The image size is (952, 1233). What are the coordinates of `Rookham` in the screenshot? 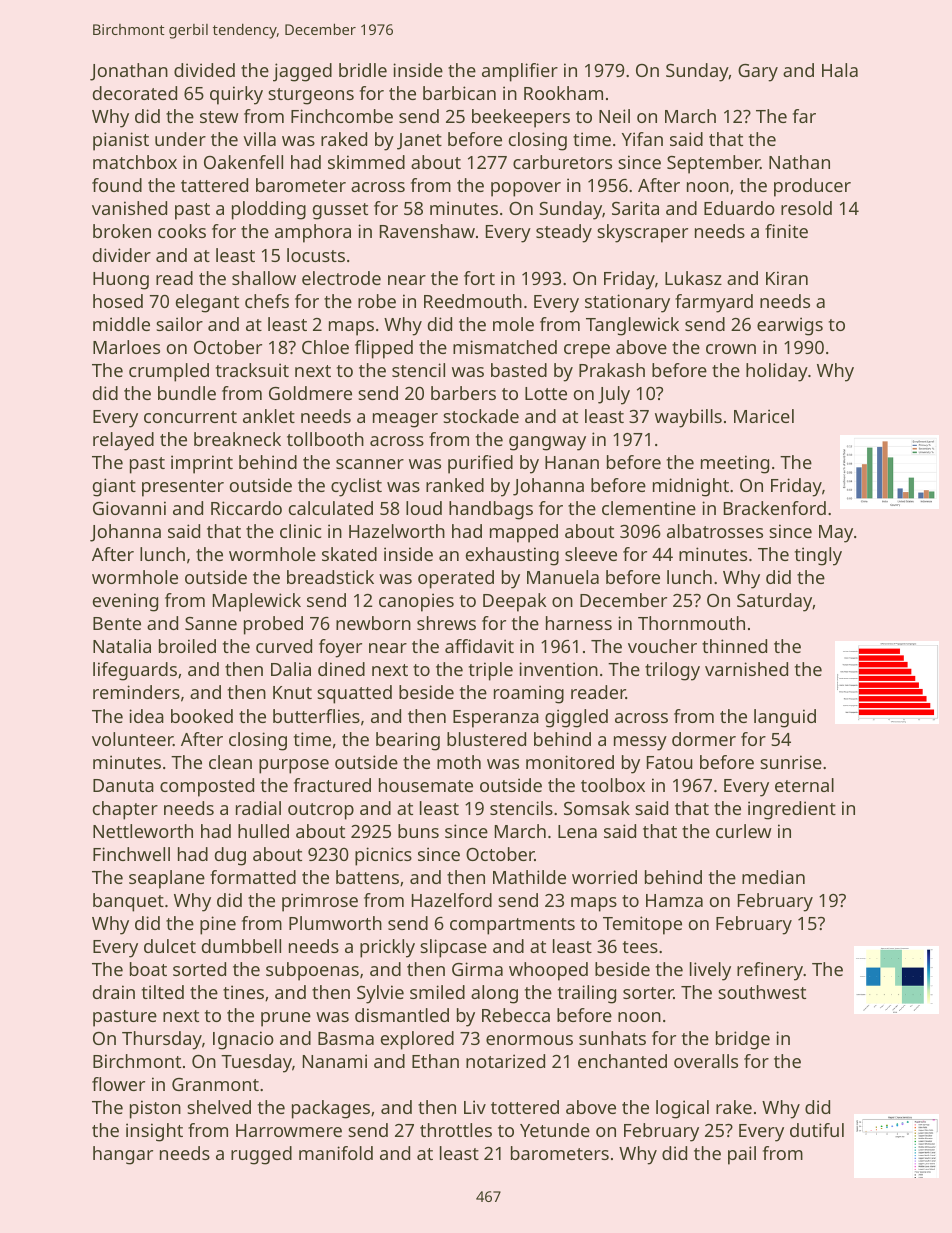 It's located at (563, 93).
